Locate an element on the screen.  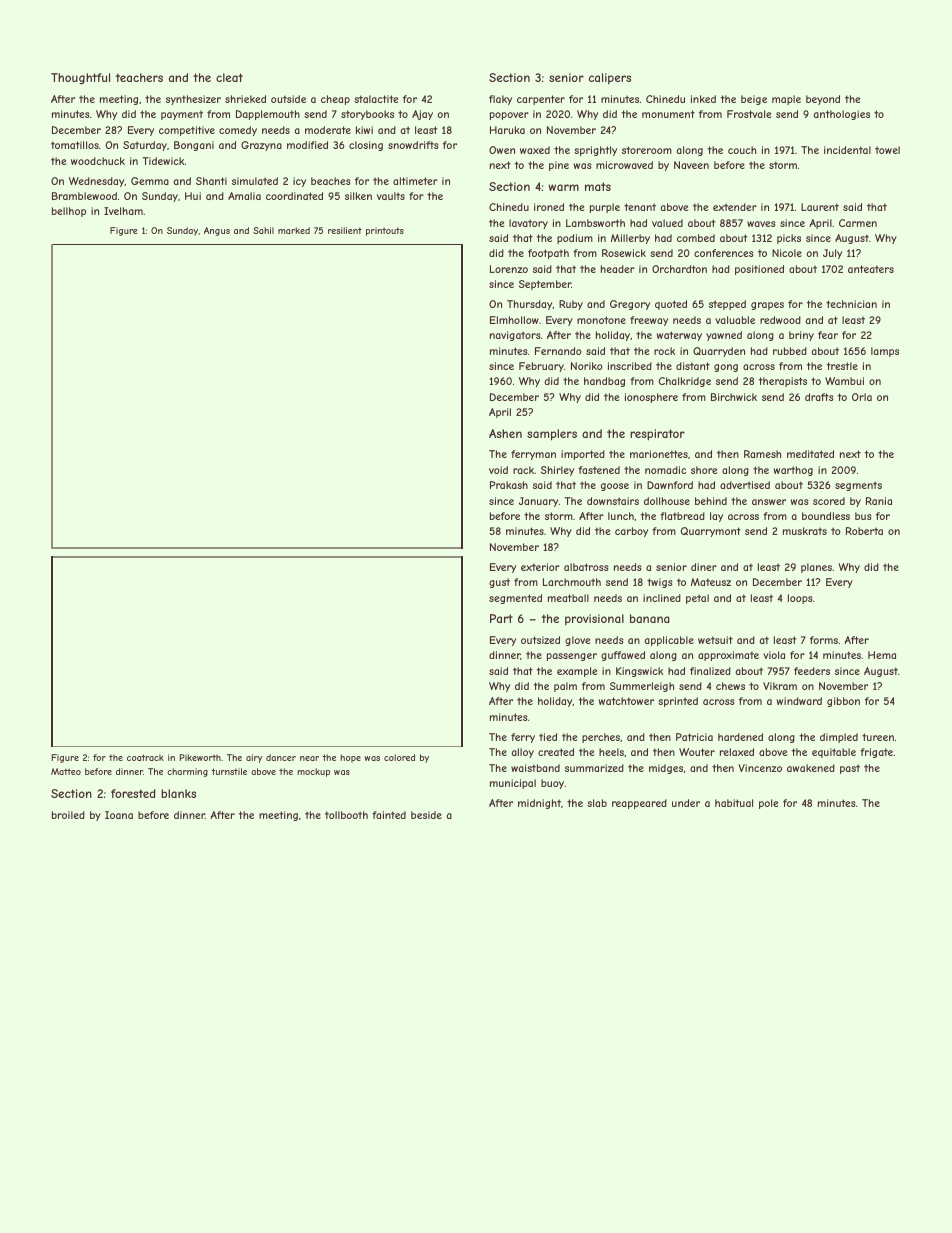
drafts is located at coordinates (819, 397).
